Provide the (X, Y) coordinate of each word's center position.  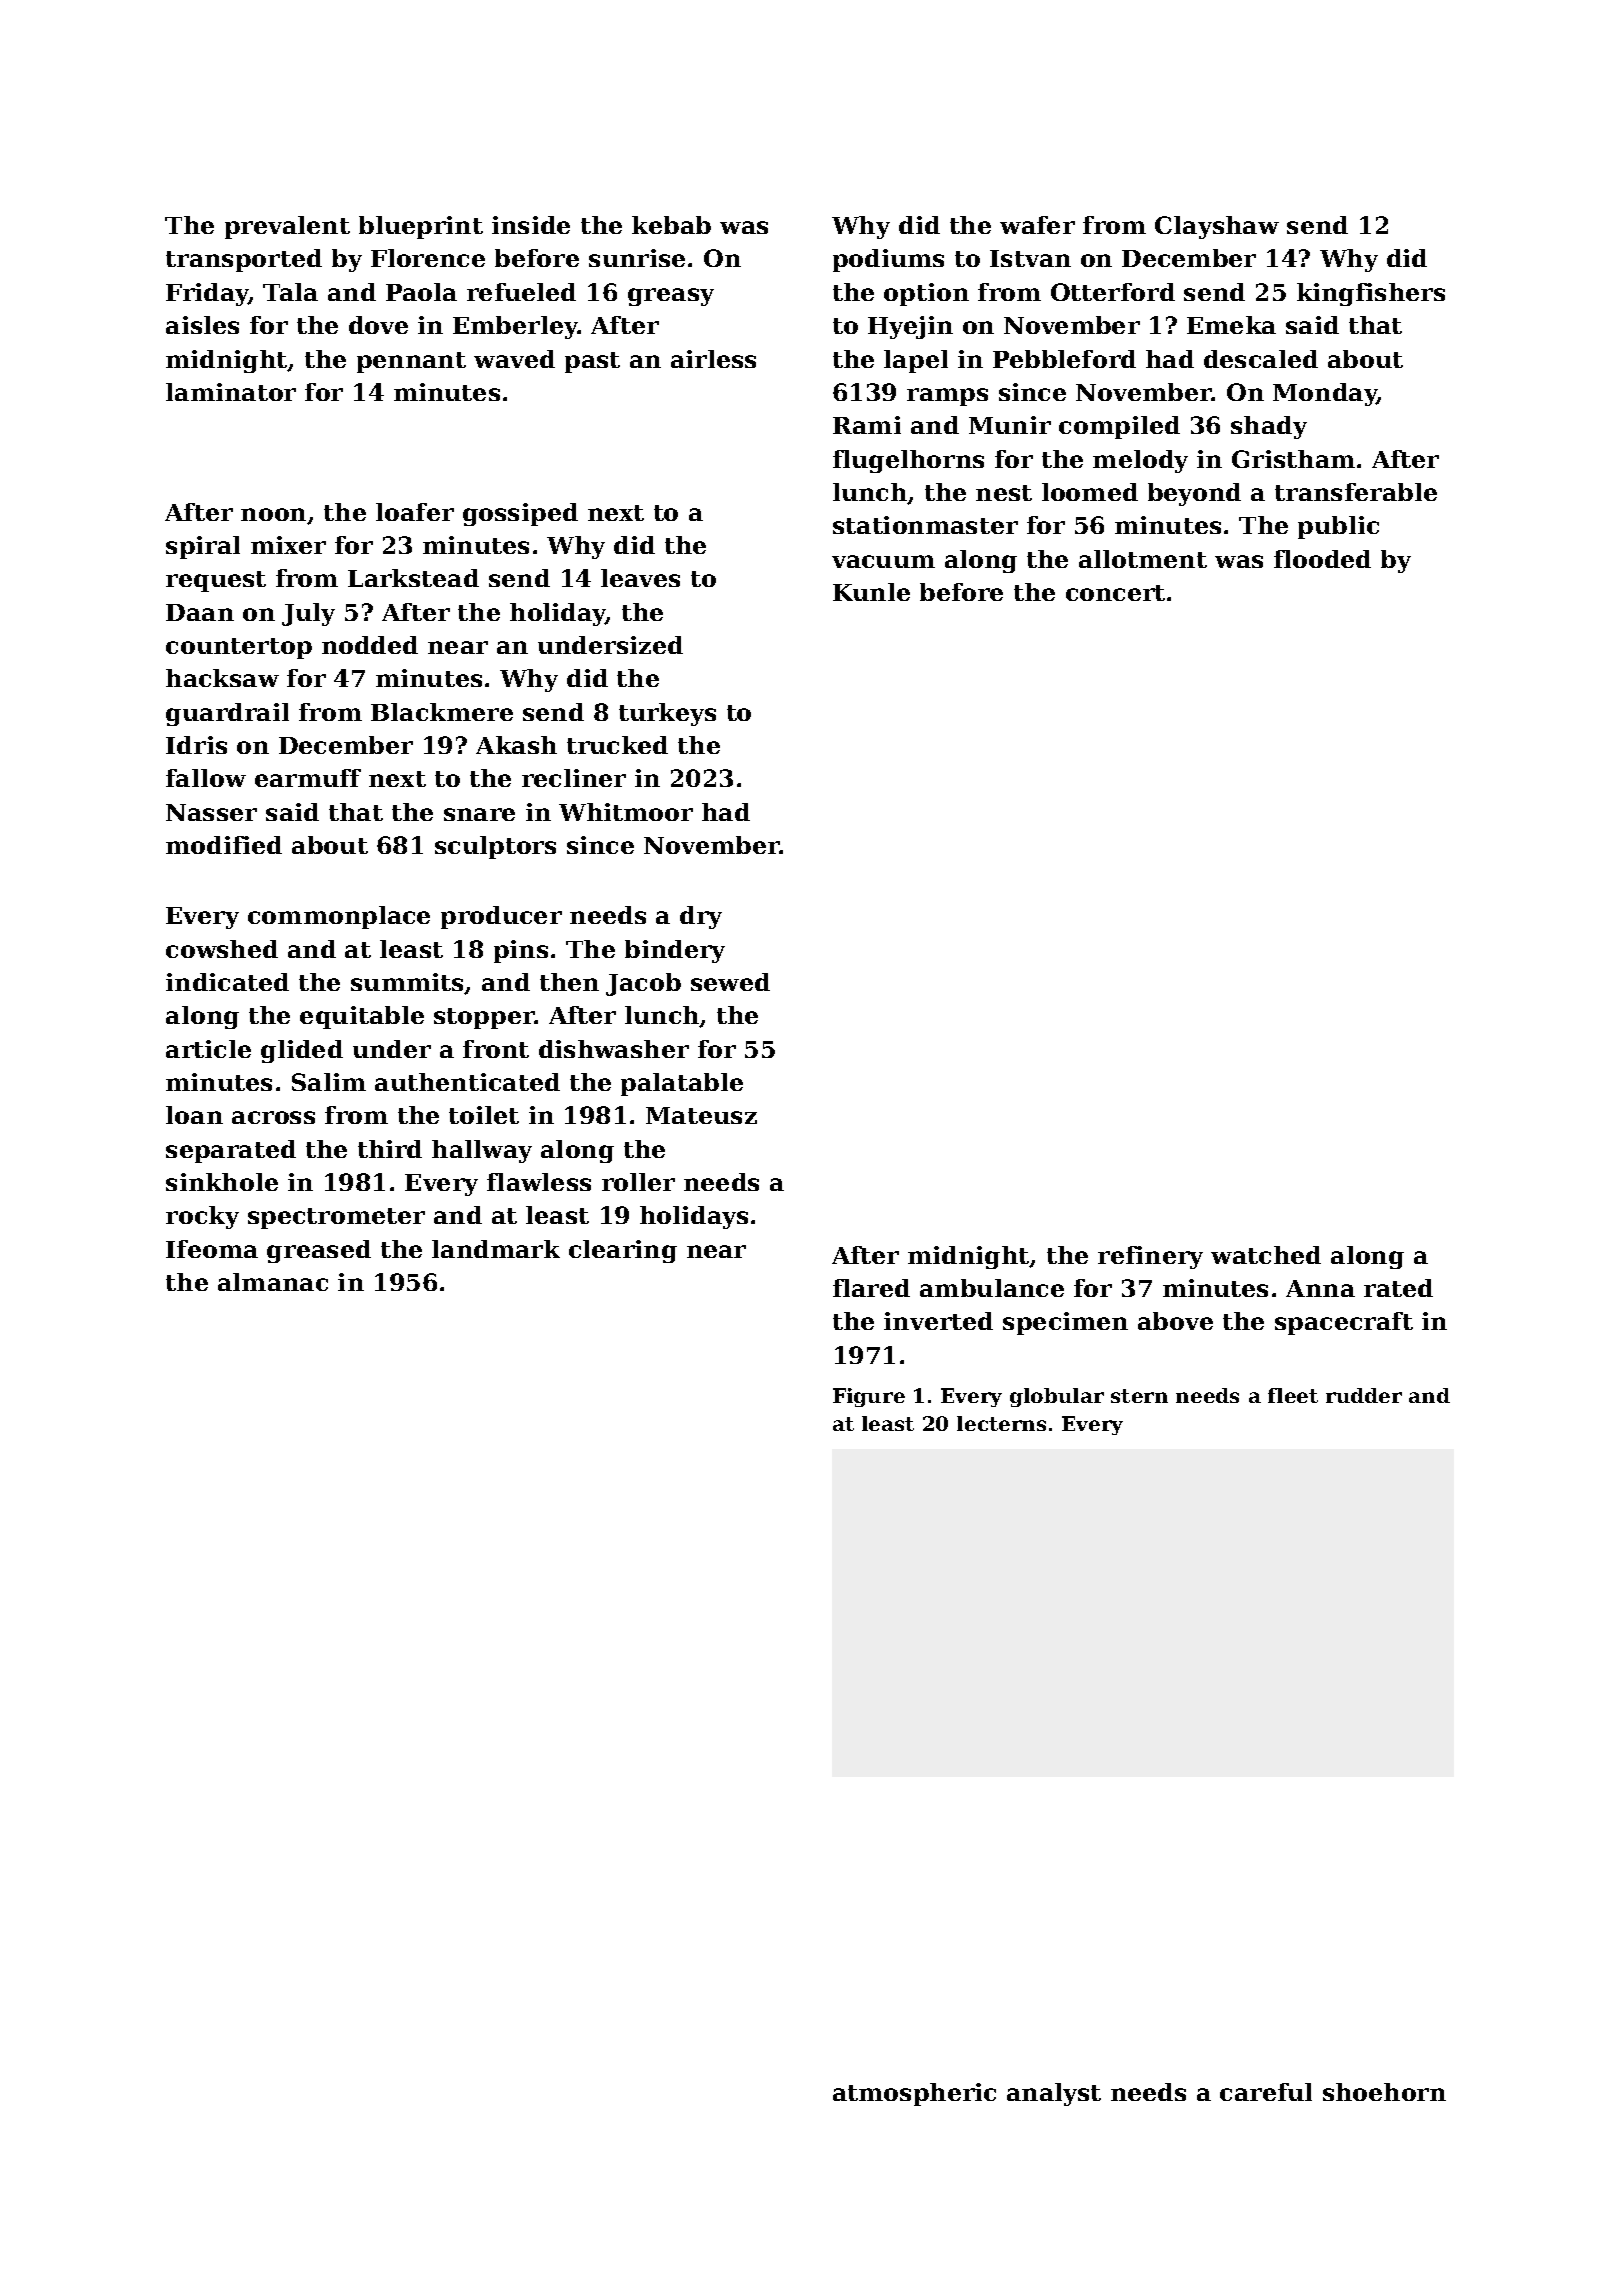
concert (1115, 593)
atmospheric (914, 2094)
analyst (1054, 2094)
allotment (1143, 559)
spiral (203, 547)
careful (1266, 2092)
